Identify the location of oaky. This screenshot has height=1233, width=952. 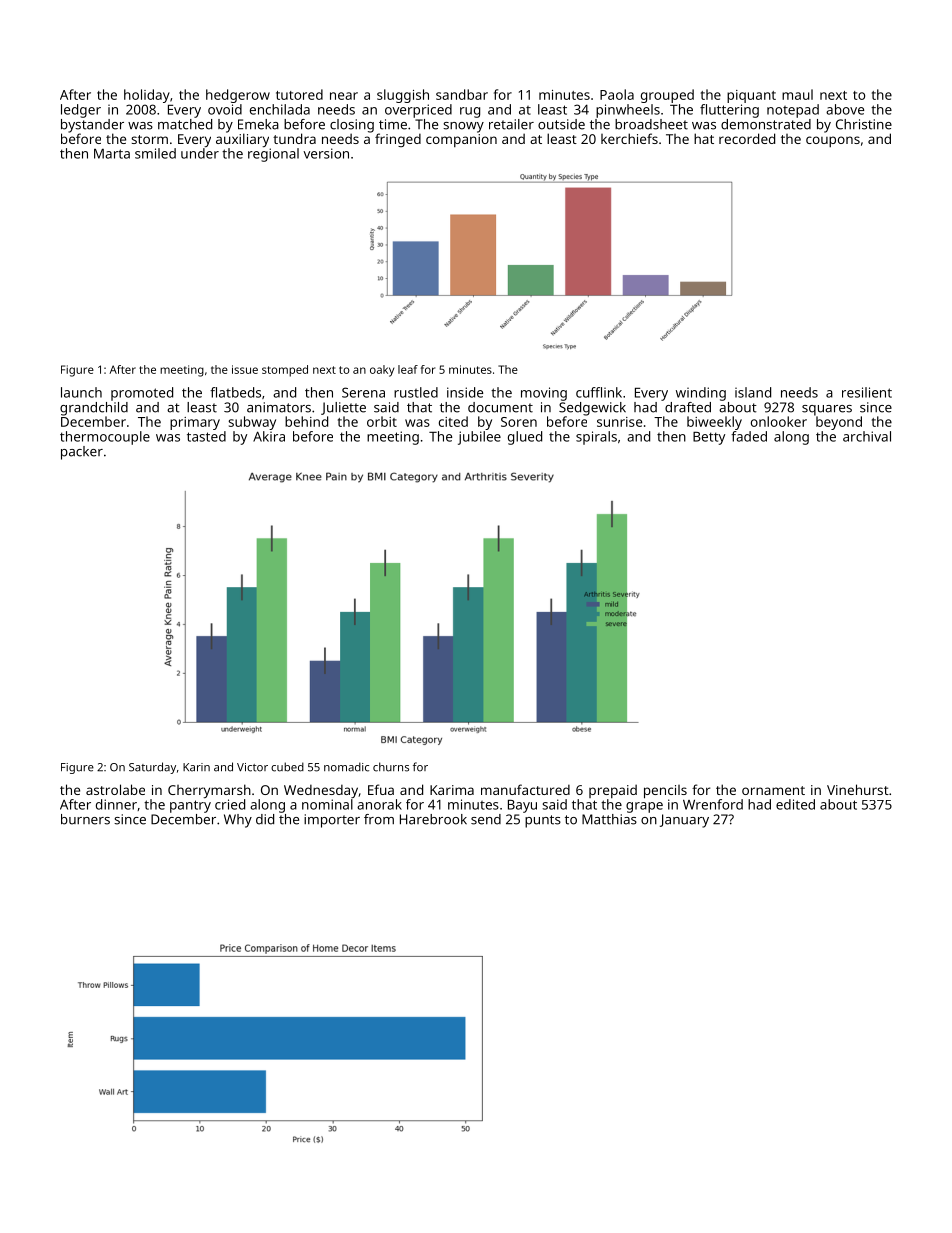
(382, 371).
